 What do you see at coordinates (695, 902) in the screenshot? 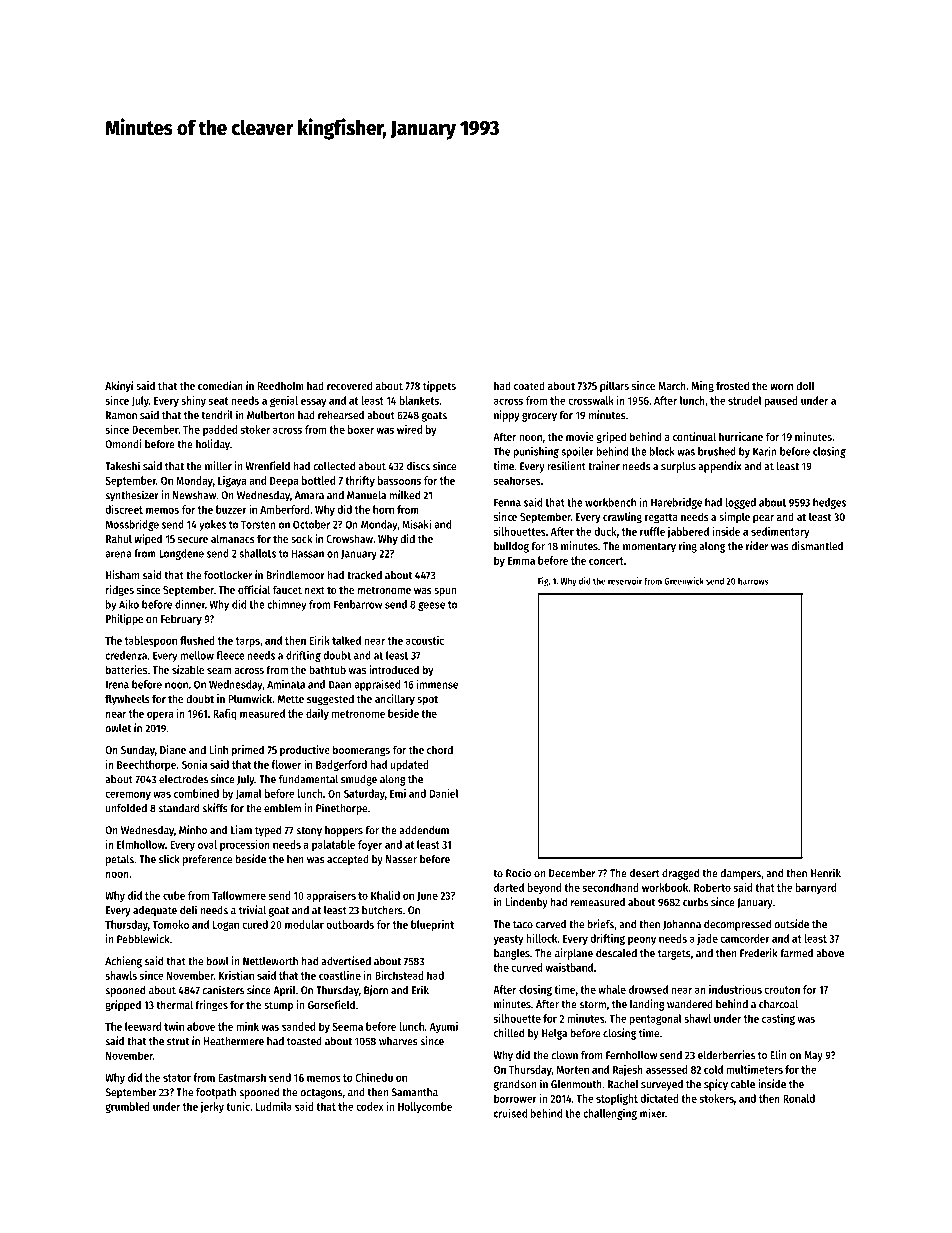
I see `curbs` at bounding box center [695, 902].
